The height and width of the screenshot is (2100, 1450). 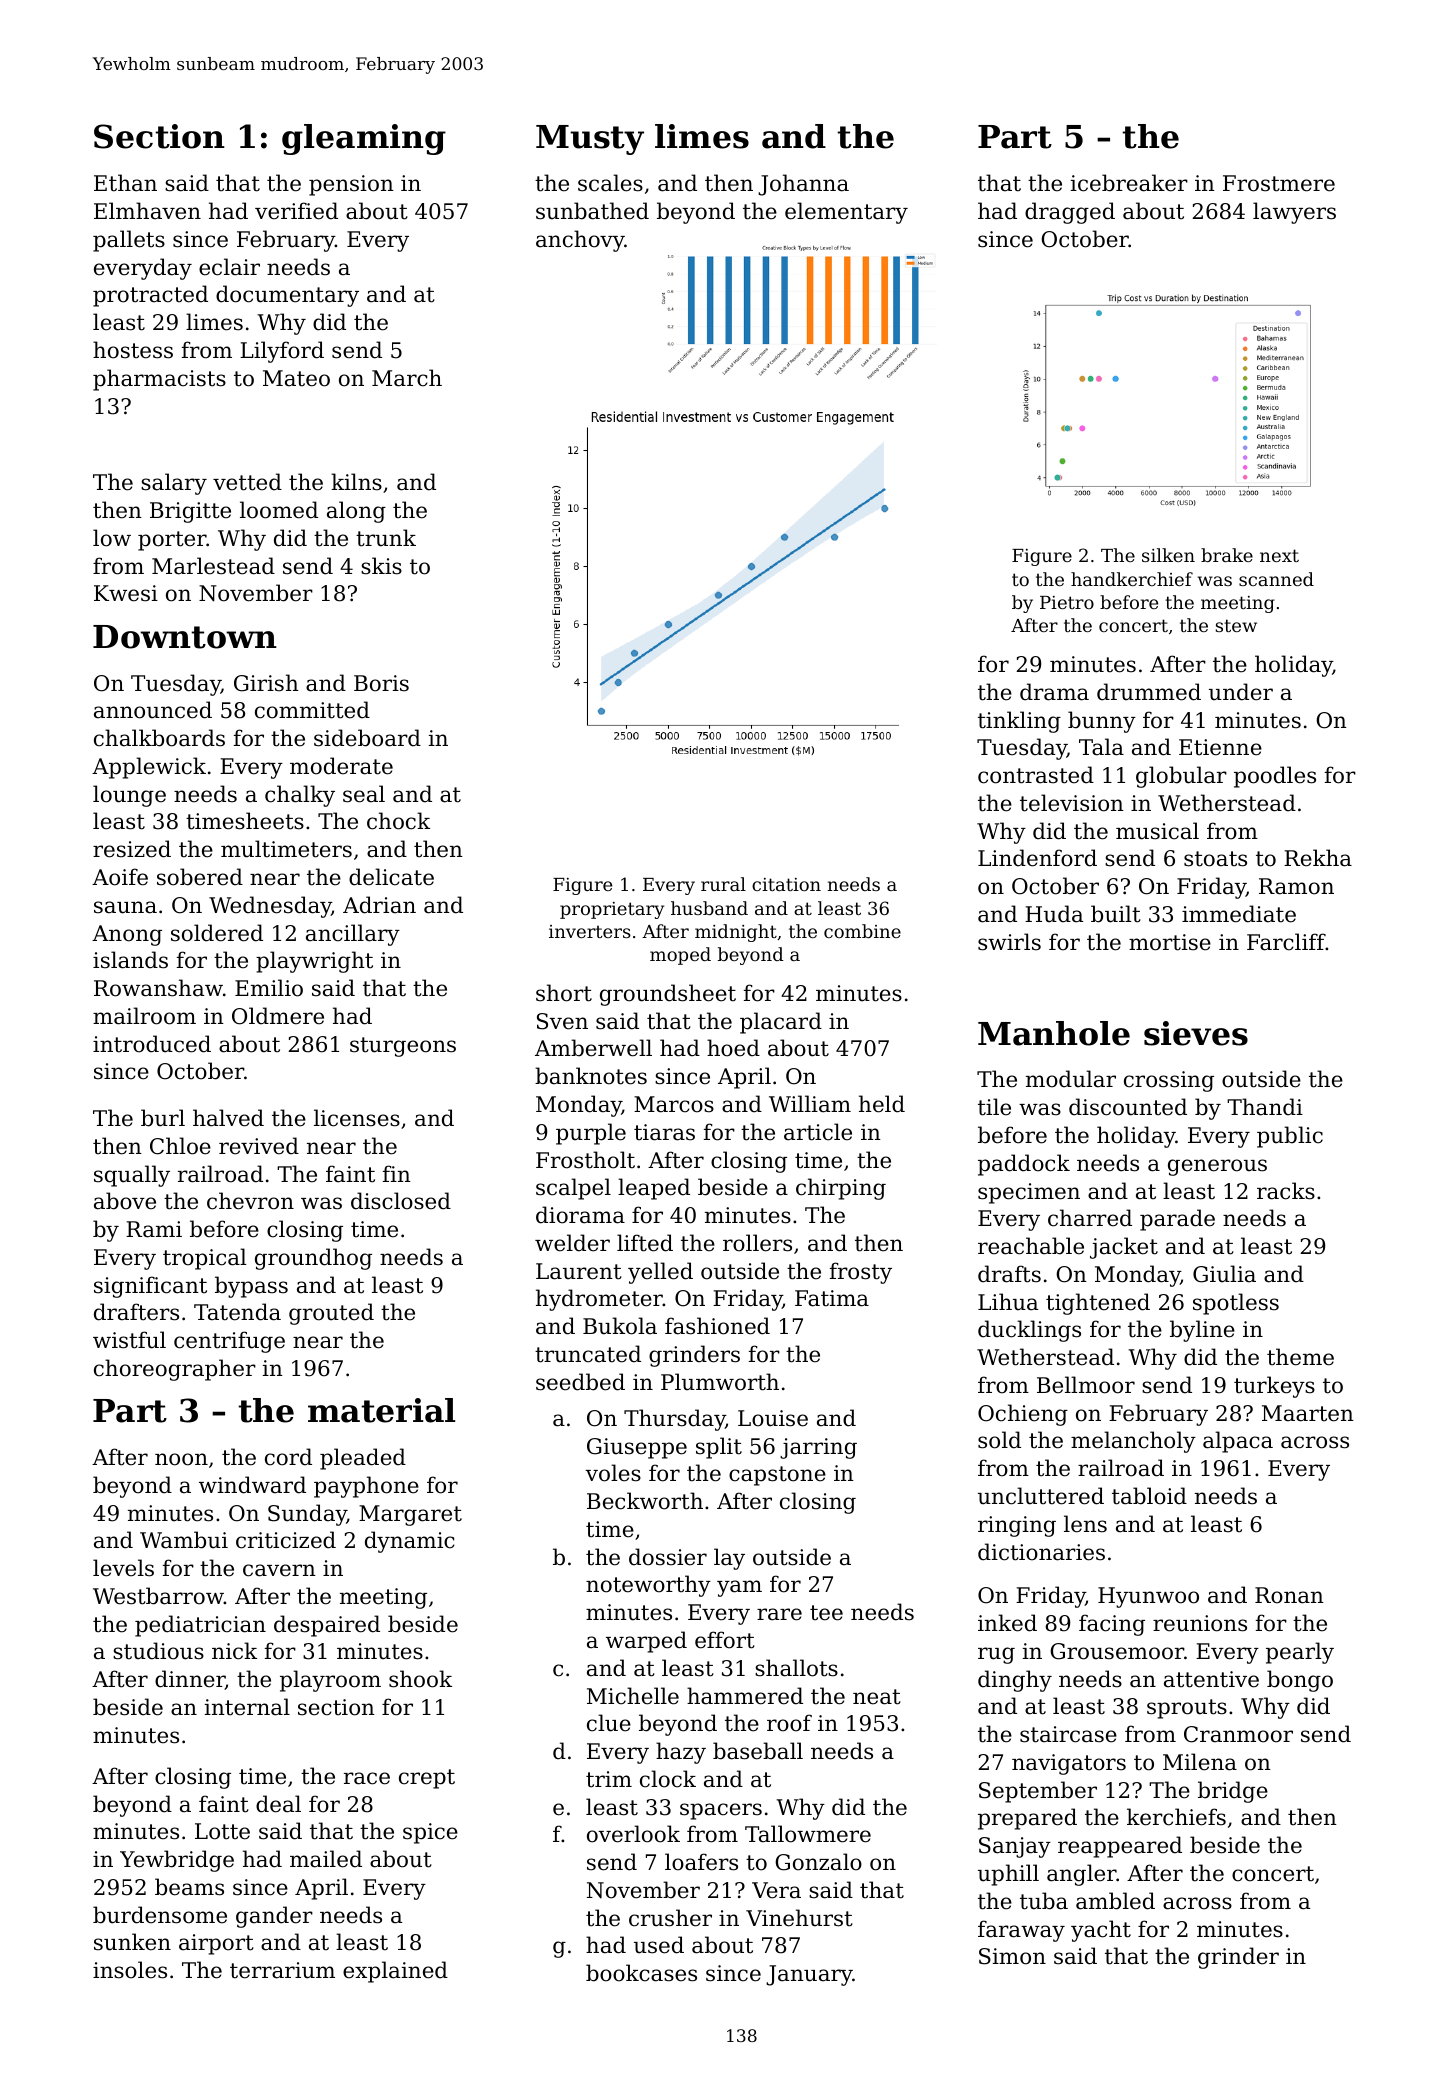 What do you see at coordinates (641, 1973) in the screenshot?
I see `bookcases` at bounding box center [641, 1973].
